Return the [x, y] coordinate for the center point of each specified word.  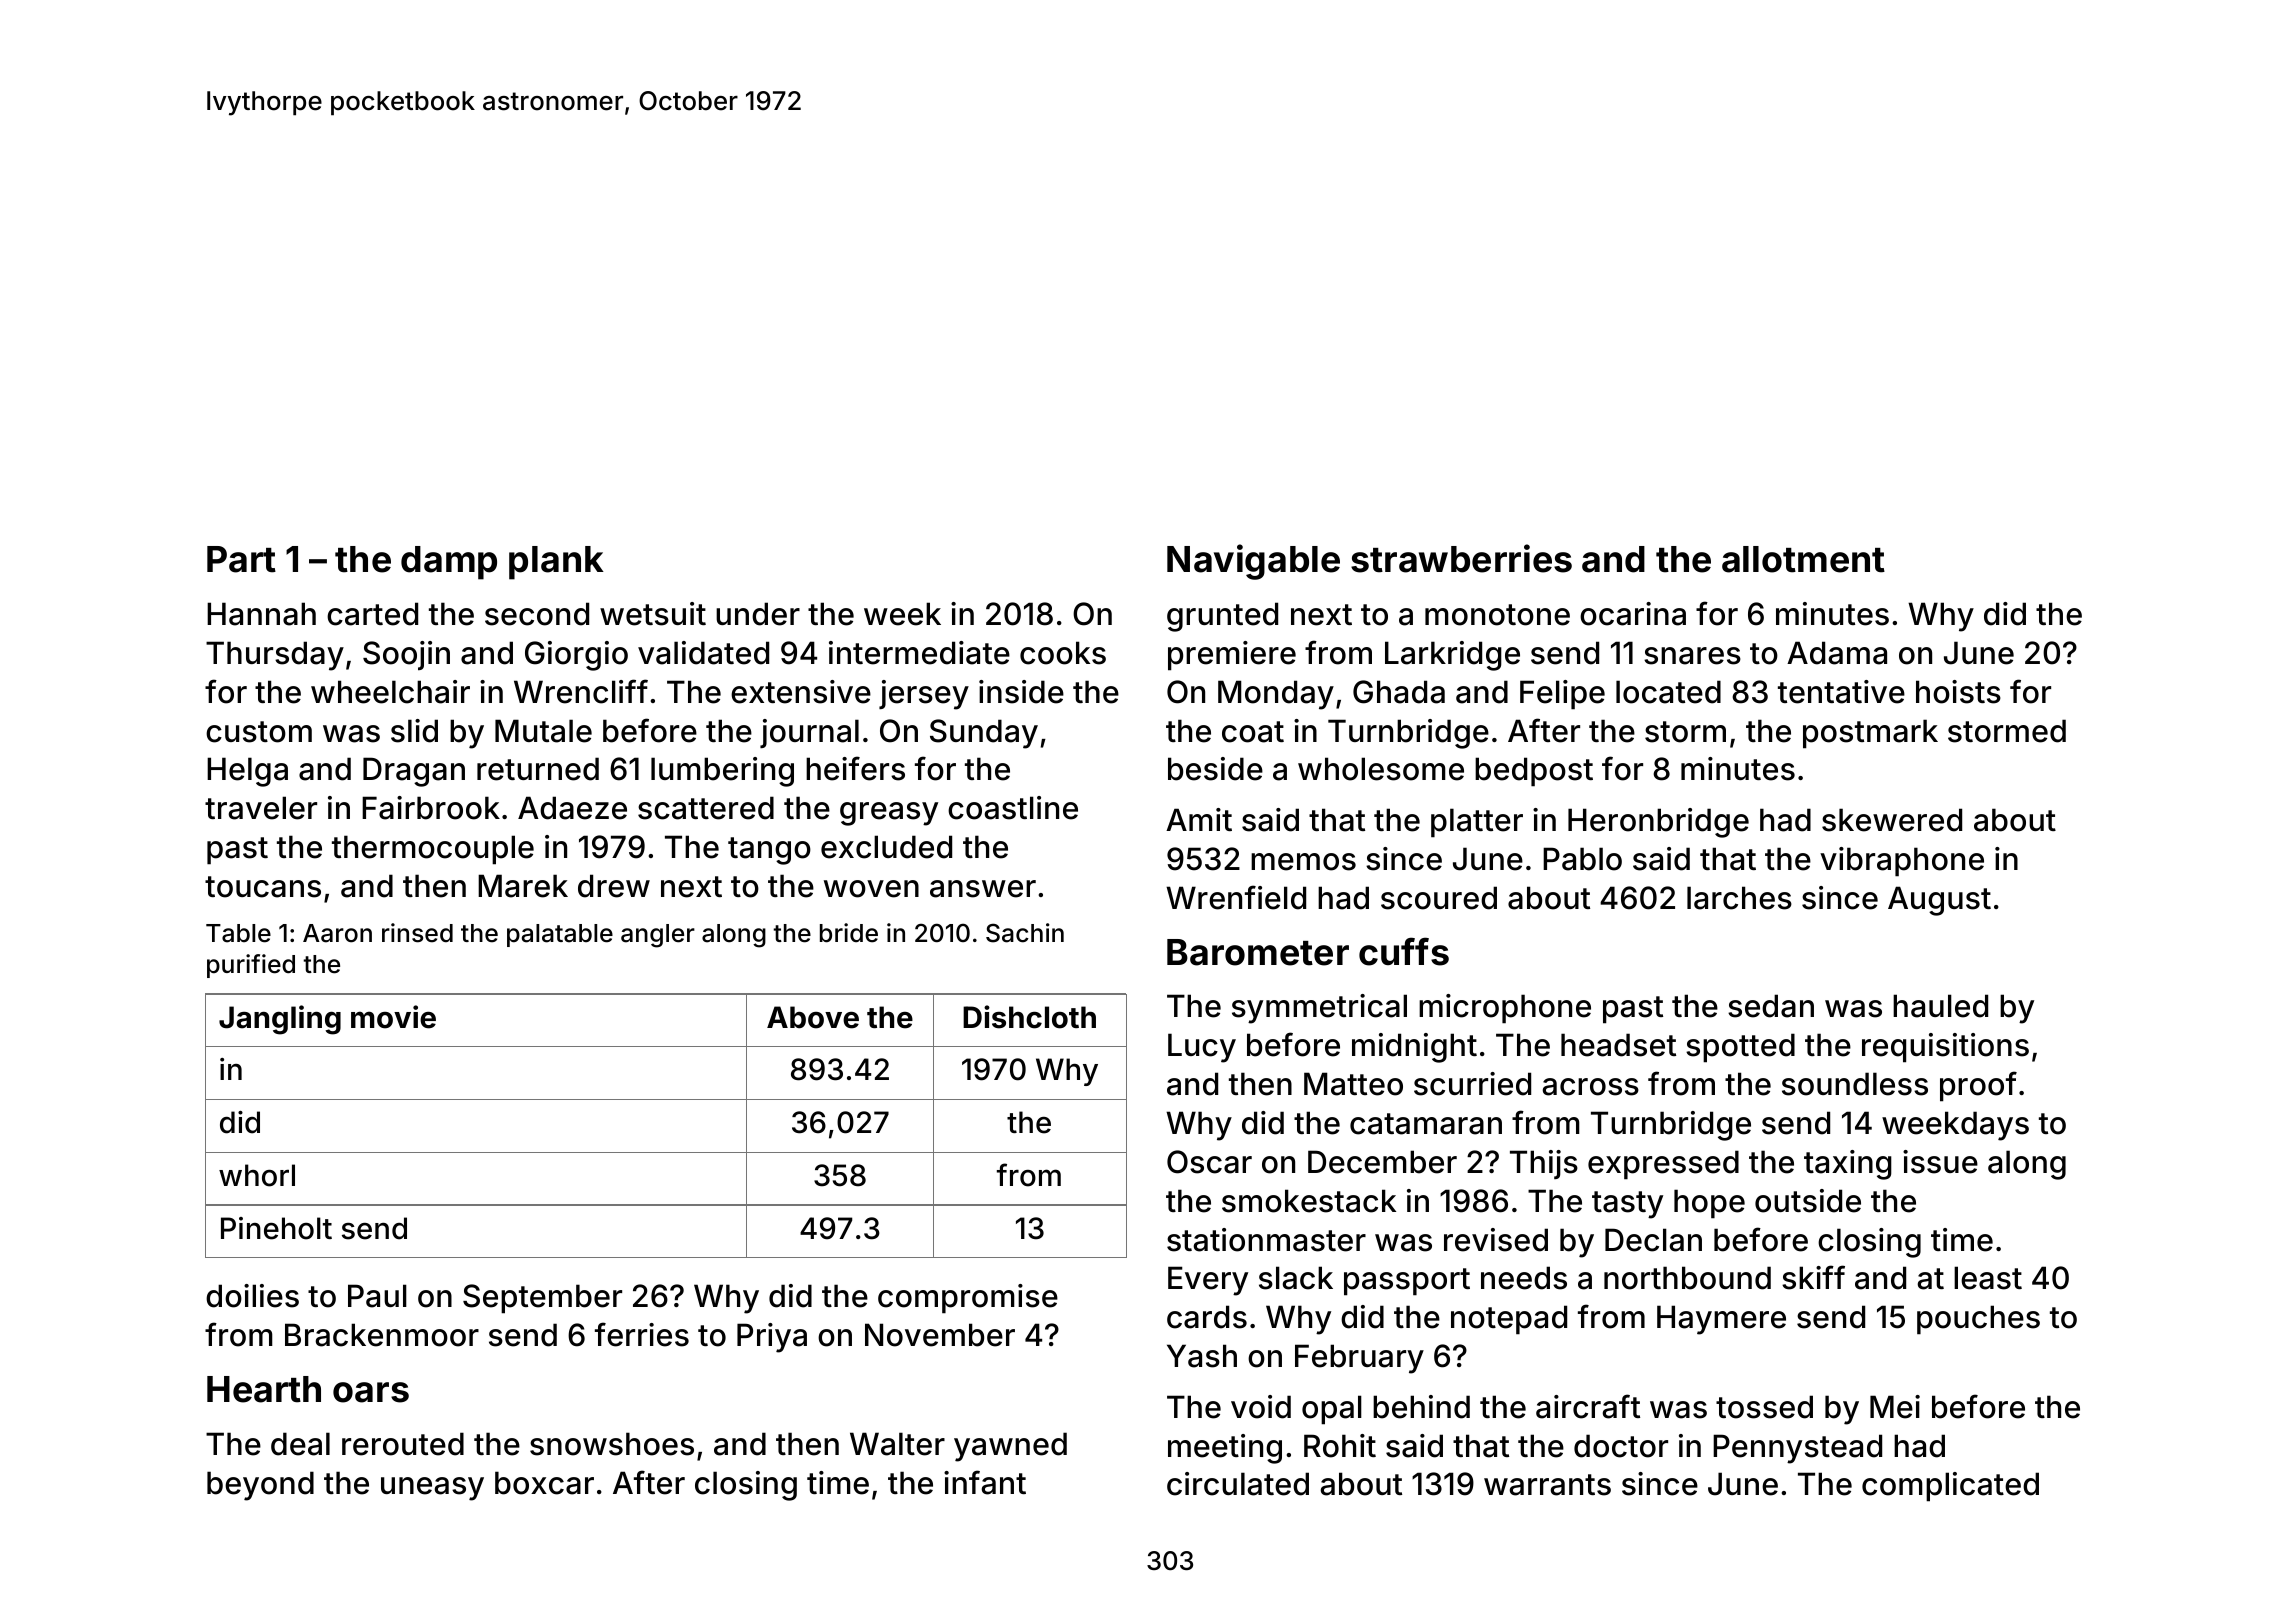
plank [556, 563]
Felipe [1562, 695]
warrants [1547, 1485]
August [1939, 901]
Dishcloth [1029, 1017]
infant [985, 1482]
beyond [260, 1486]
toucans [263, 887]
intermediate [919, 653]
